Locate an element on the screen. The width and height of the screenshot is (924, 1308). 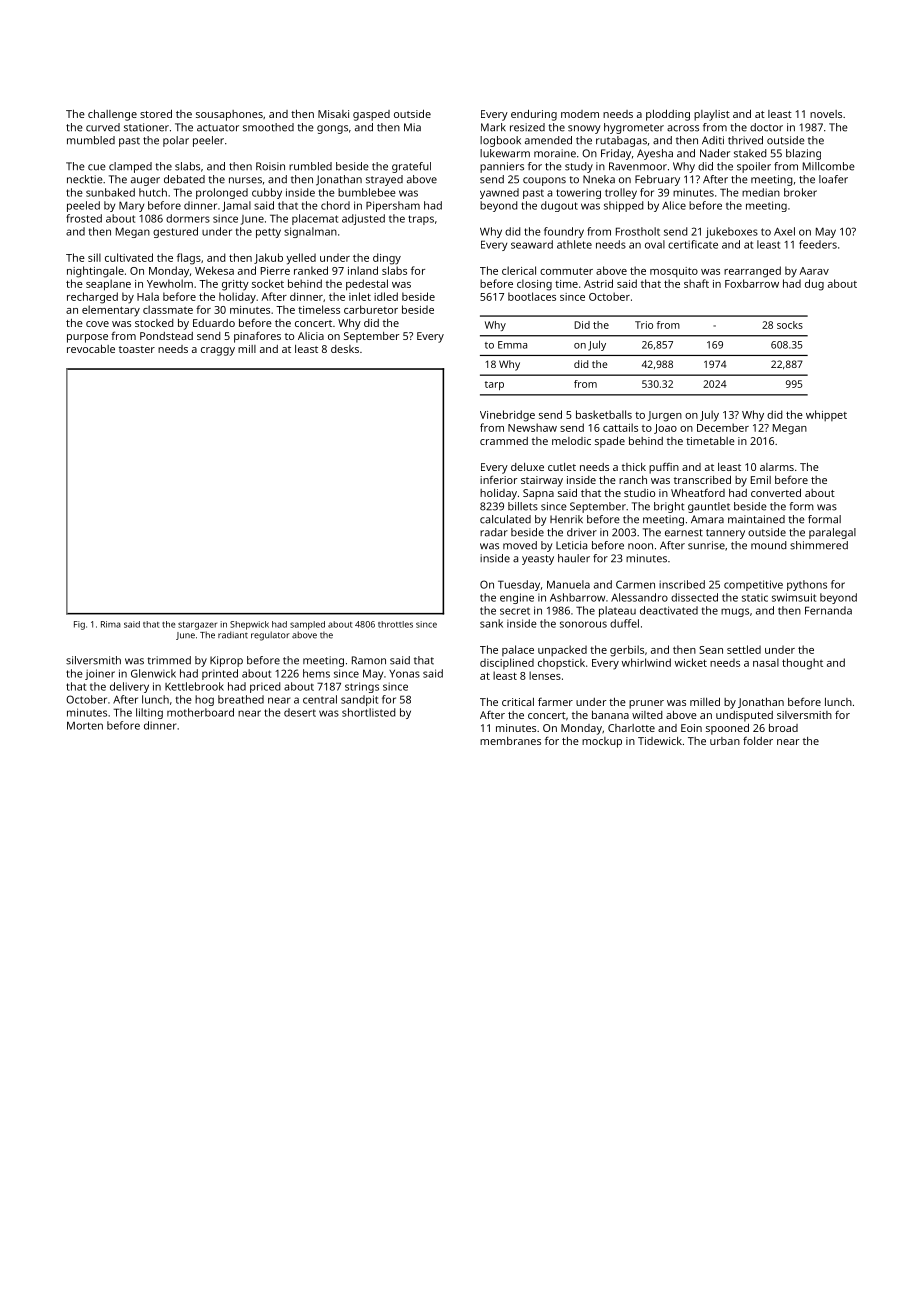
Rima is located at coordinates (111, 624).
